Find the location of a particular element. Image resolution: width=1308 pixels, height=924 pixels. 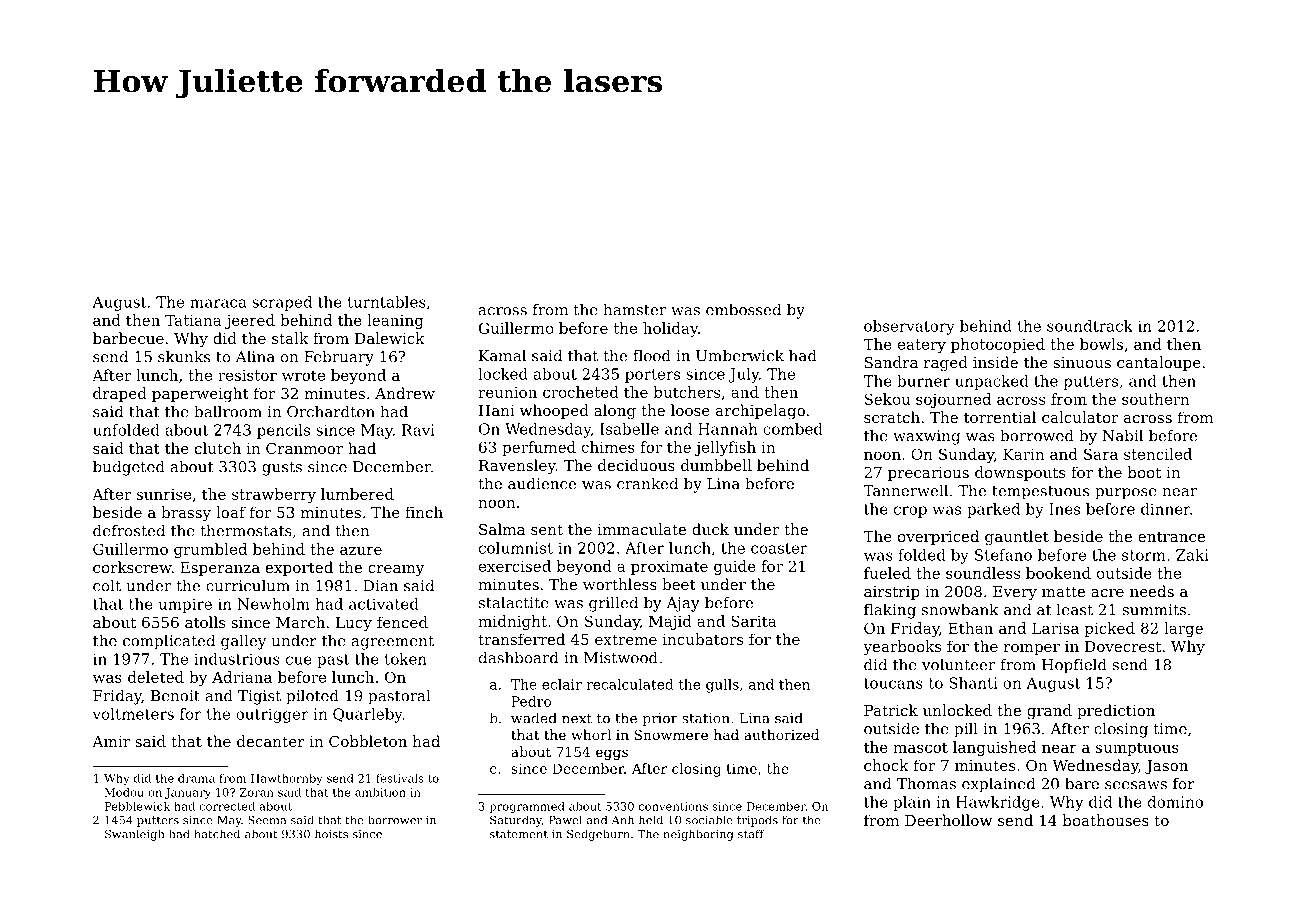

airstrip is located at coordinates (892, 593).
